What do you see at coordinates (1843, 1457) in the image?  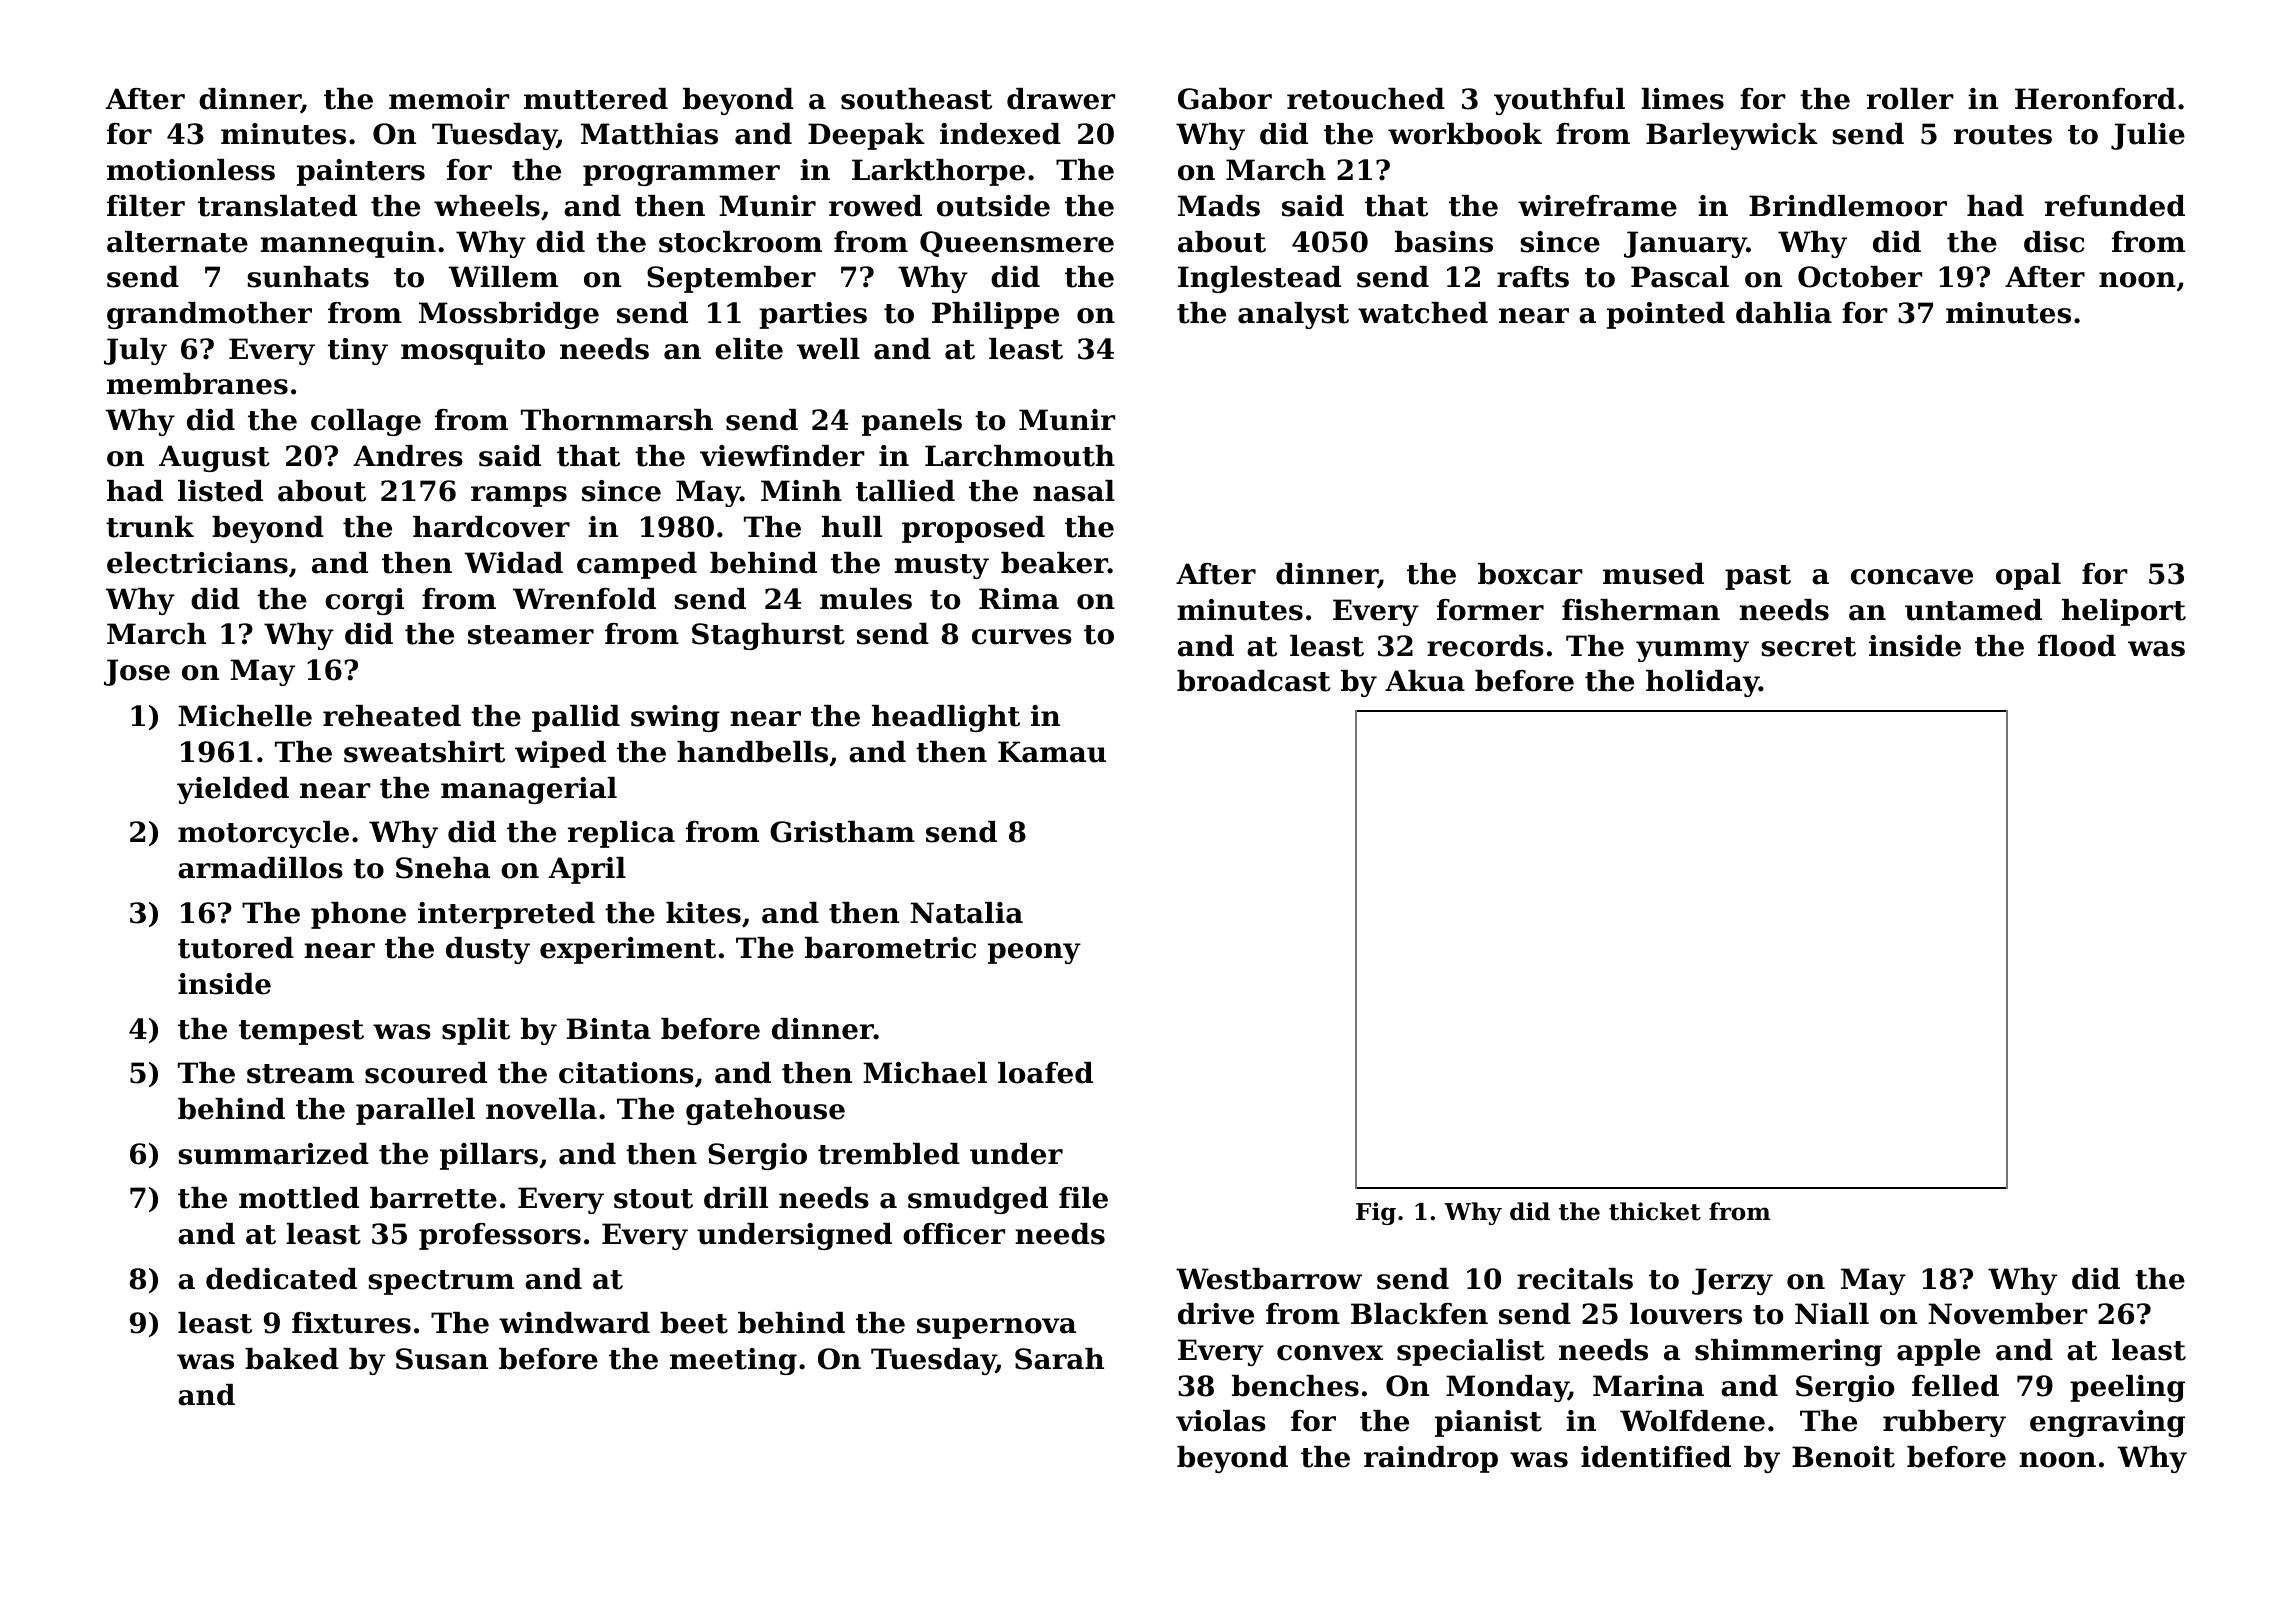 I see `Benoit` at bounding box center [1843, 1457].
